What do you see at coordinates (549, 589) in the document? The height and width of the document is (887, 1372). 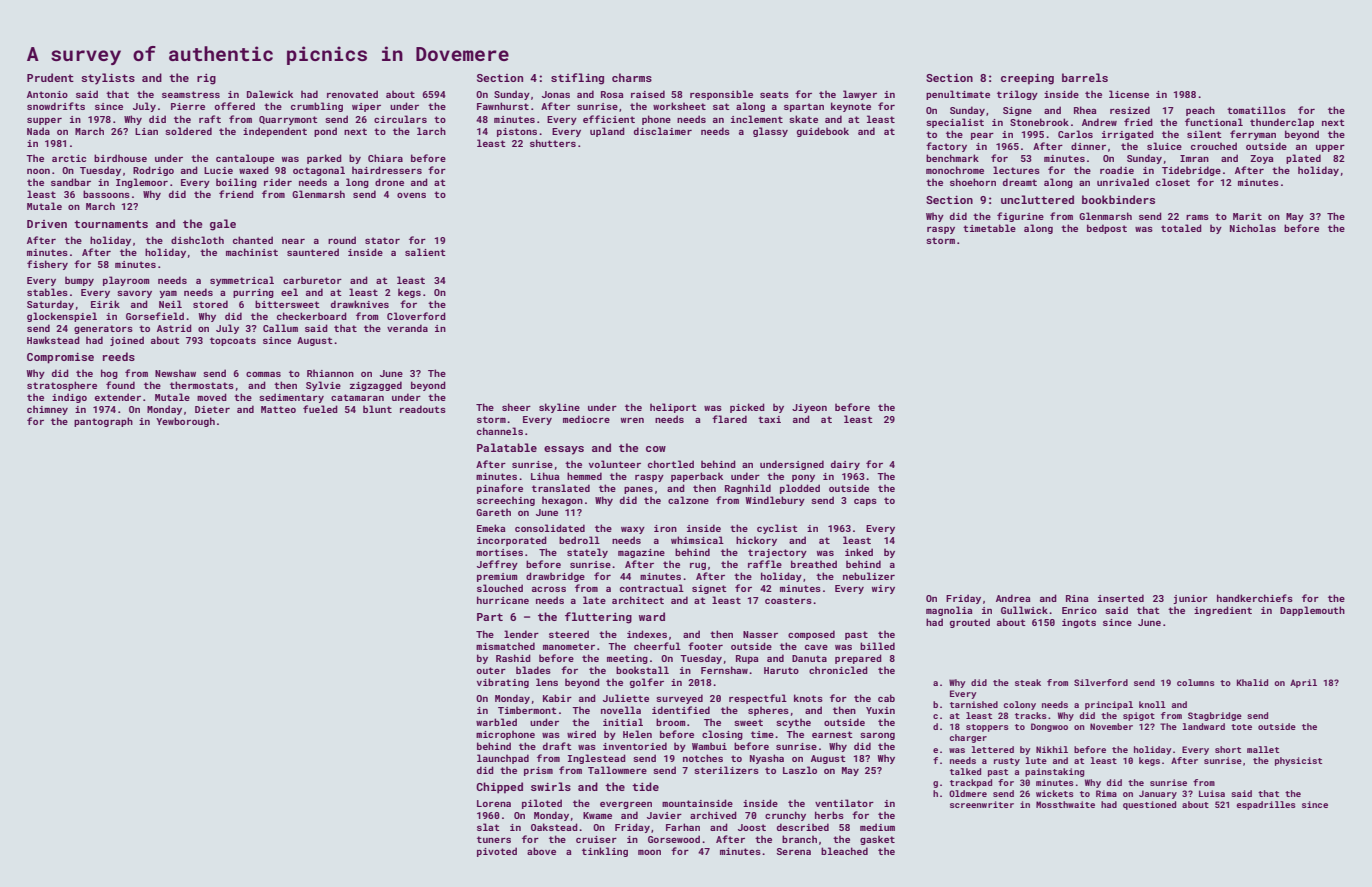 I see `across` at bounding box center [549, 589].
